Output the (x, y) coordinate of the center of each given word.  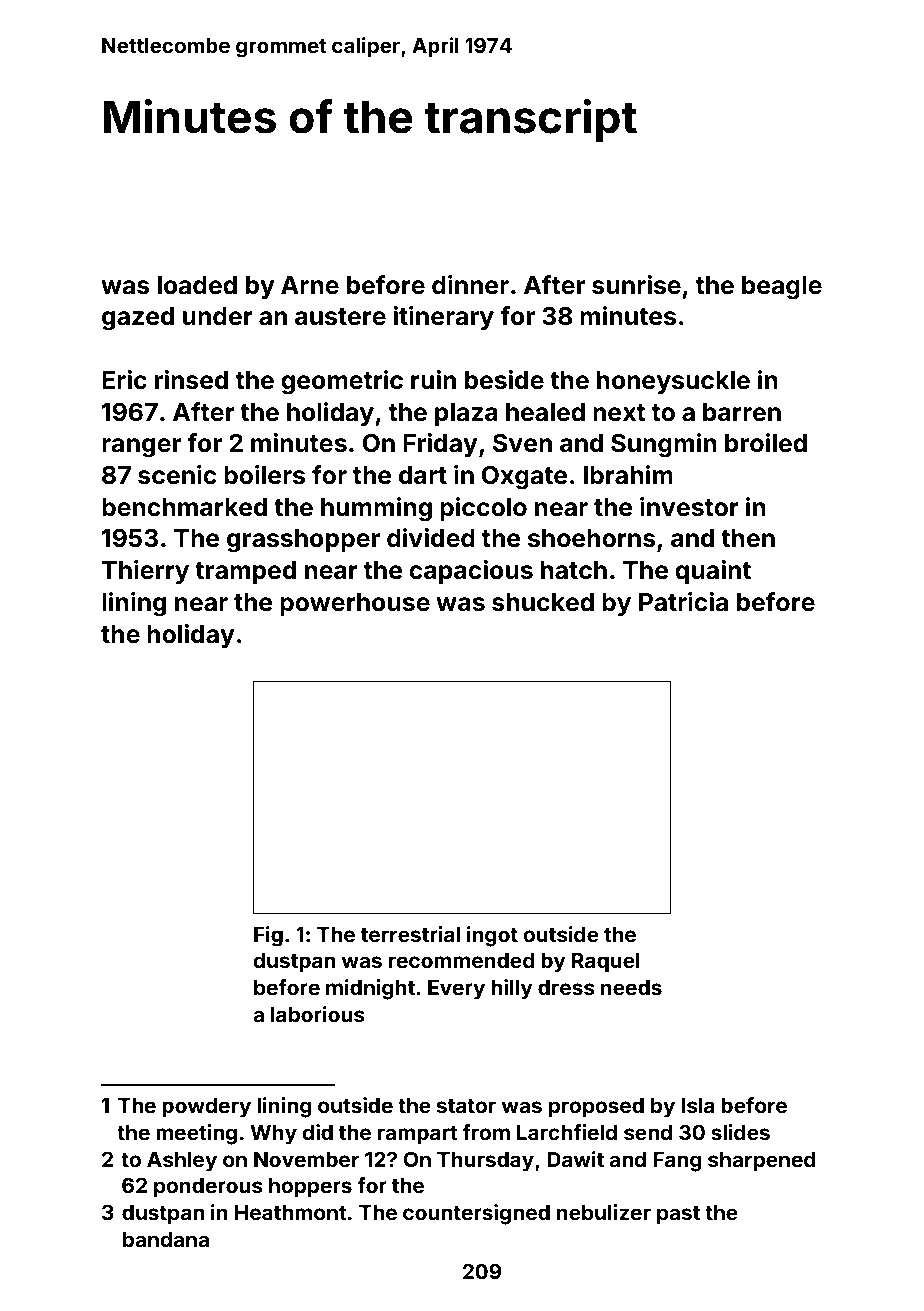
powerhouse (355, 604)
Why (273, 1135)
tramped (245, 572)
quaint (713, 572)
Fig (268, 936)
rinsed (191, 380)
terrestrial (410, 934)
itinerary (443, 318)
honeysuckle (673, 382)
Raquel (606, 963)
